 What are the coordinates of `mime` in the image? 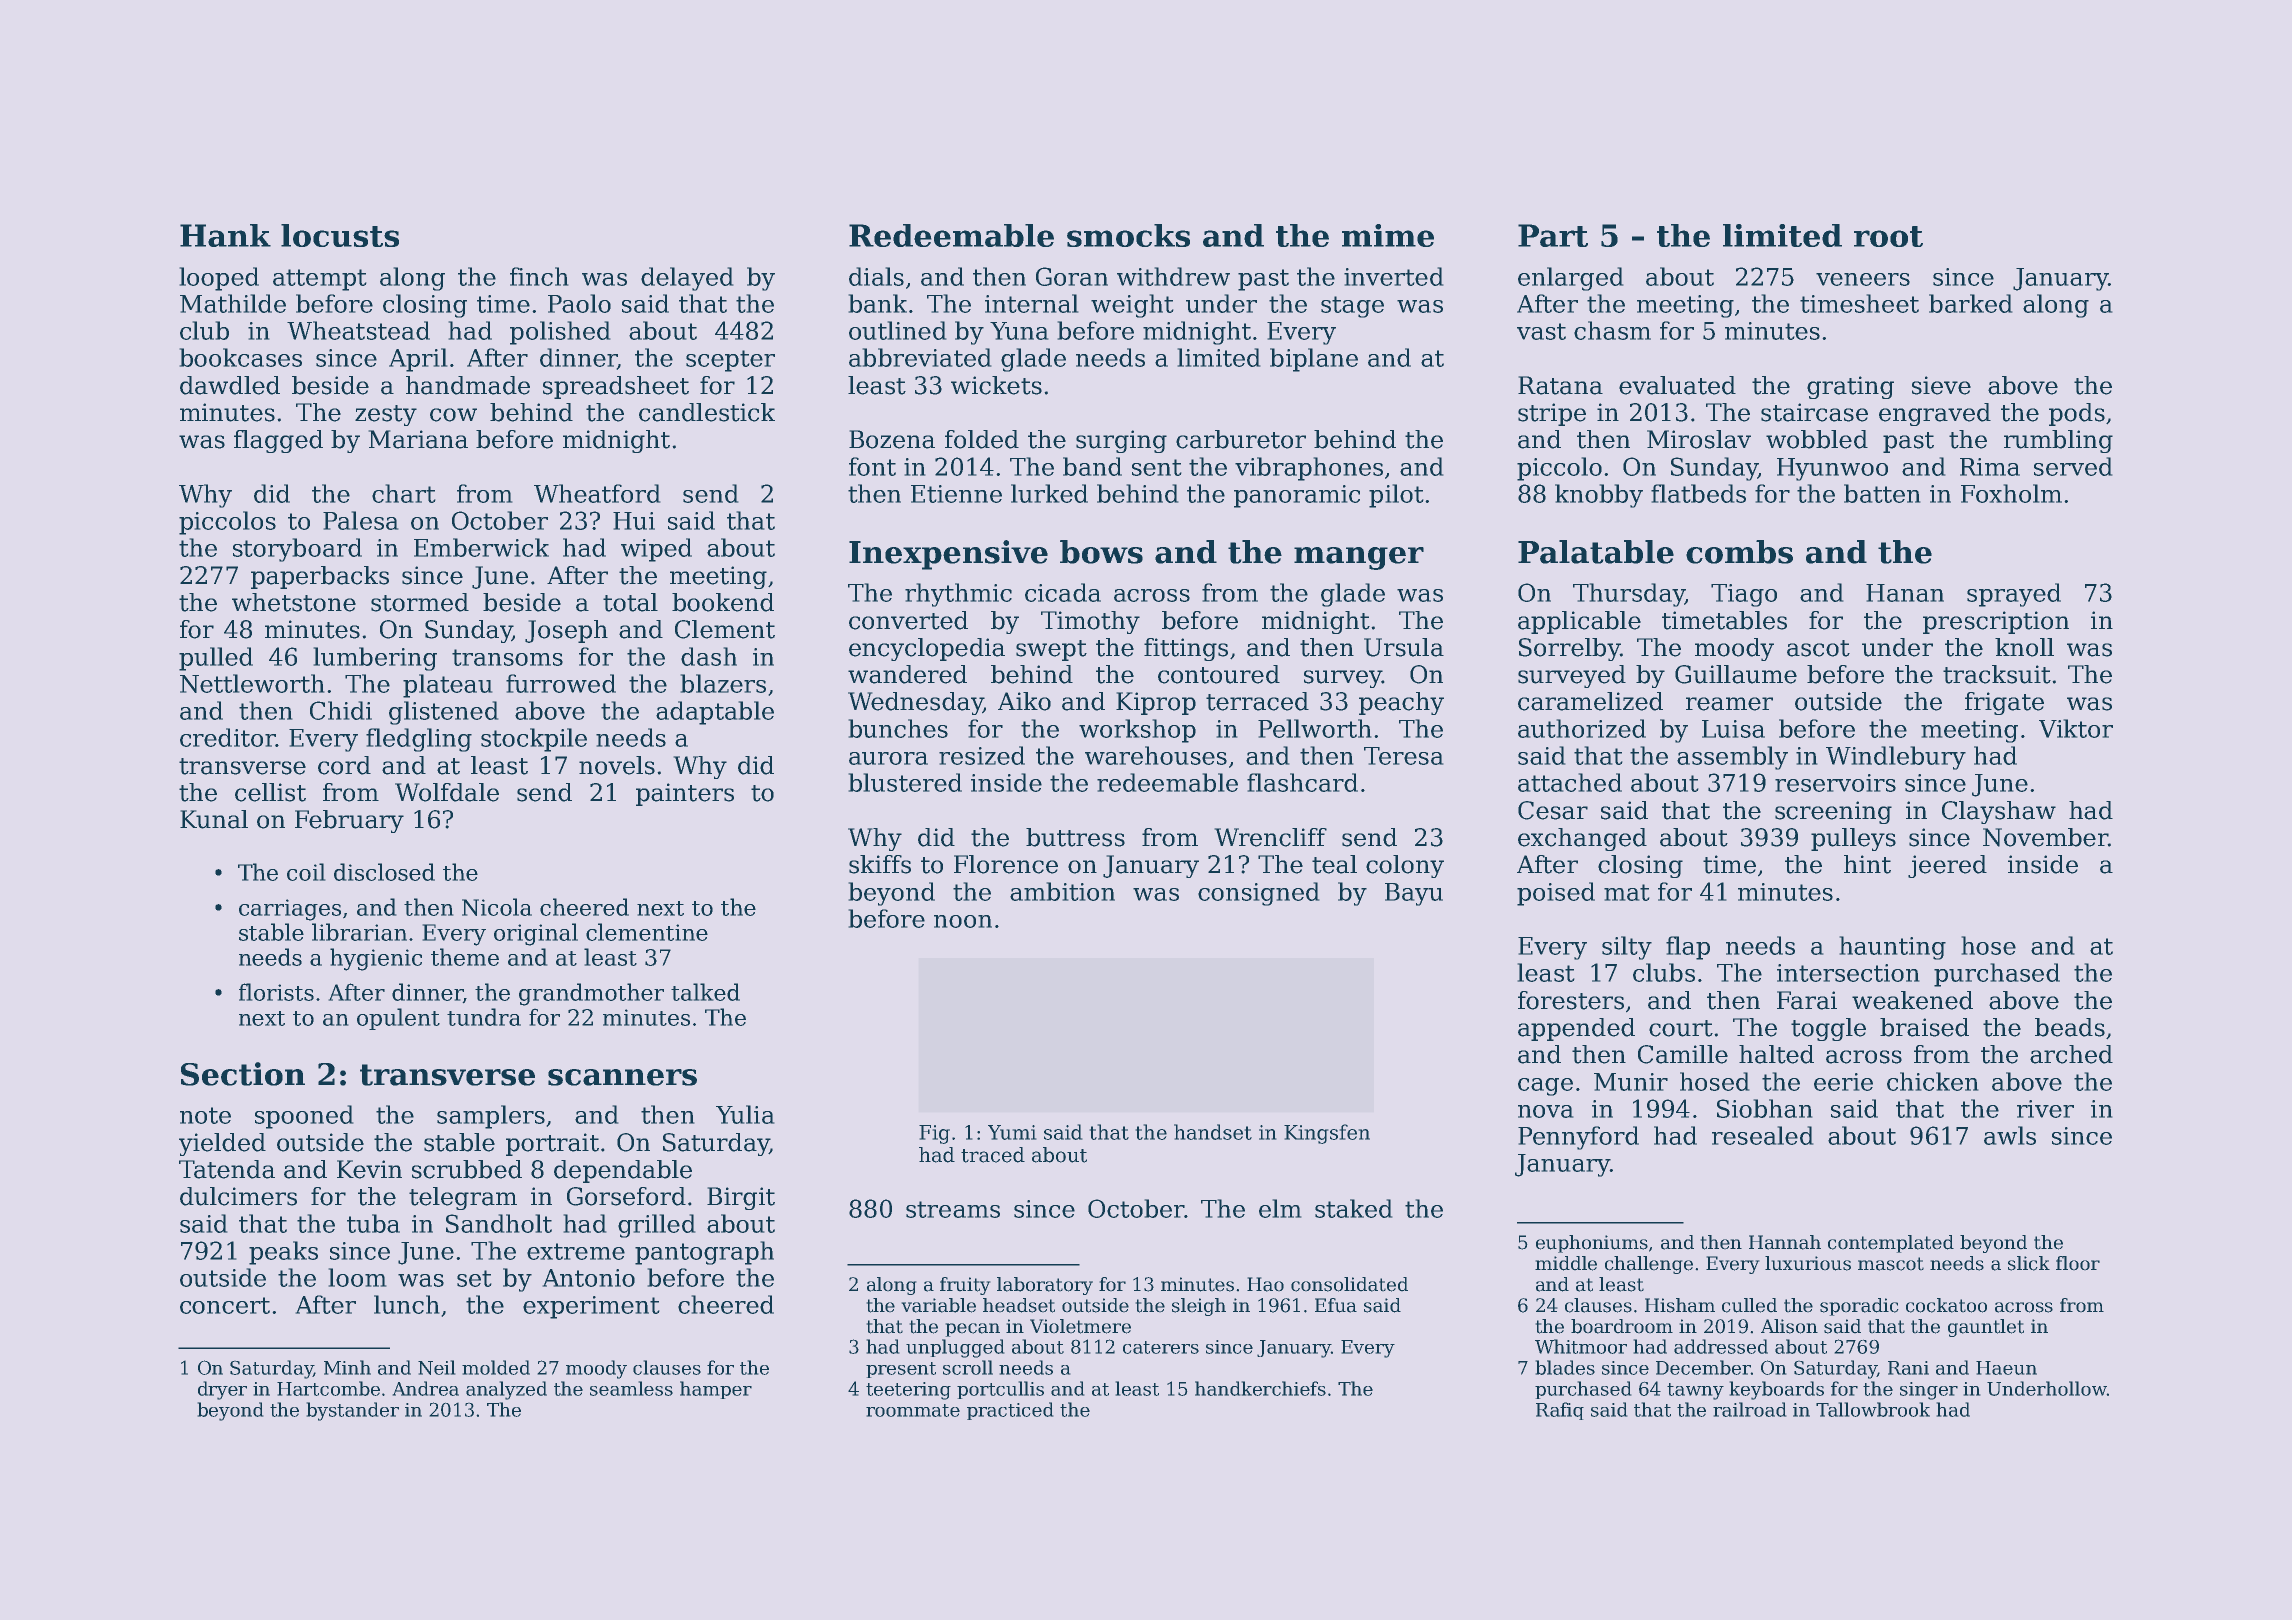 It's located at (1388, 235).
